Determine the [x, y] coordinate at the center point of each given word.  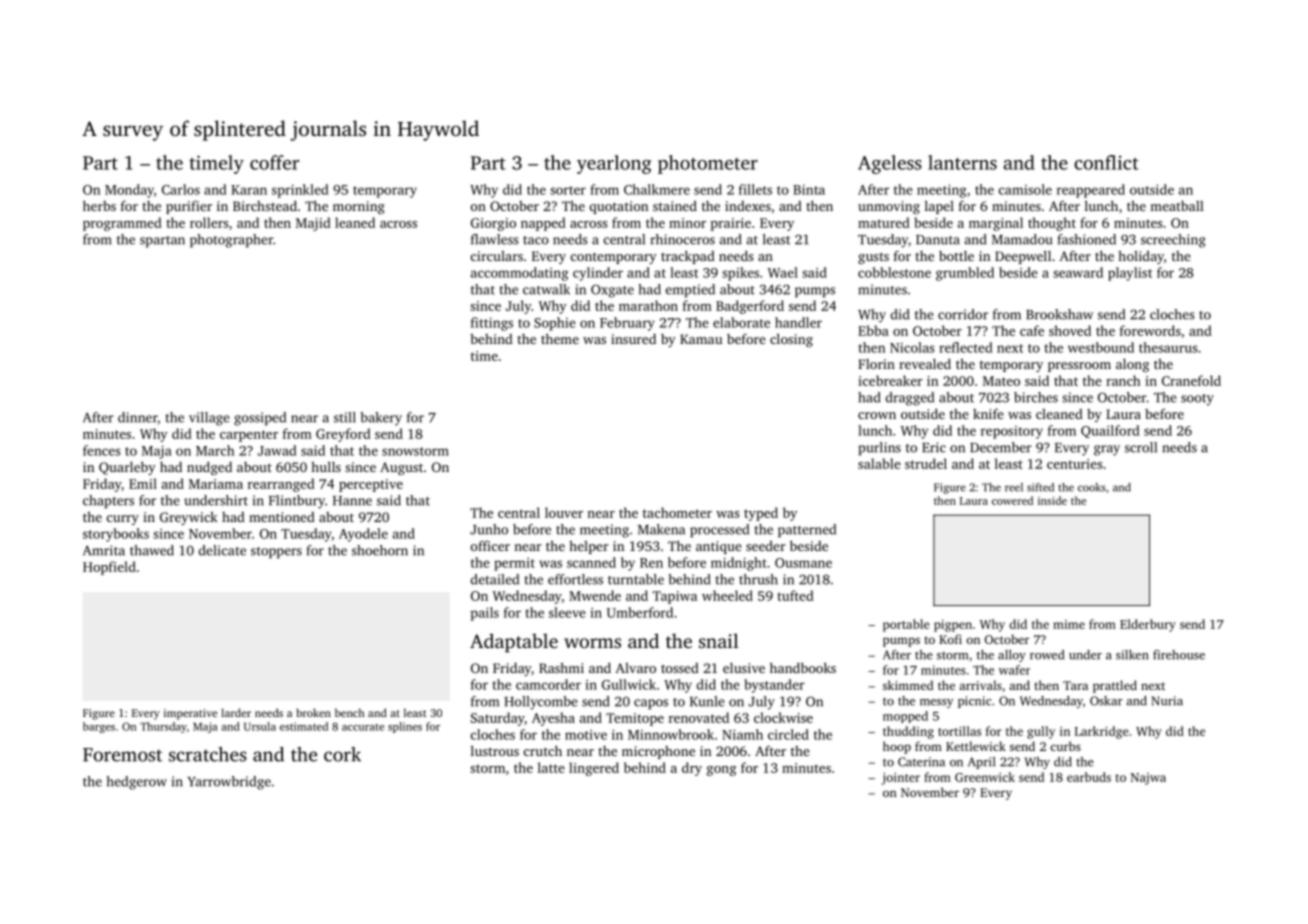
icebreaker [890, 380]
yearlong [614, 164]
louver [564, 512]
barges [99, 727]
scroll [1141, 447]
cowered [1012, 500]
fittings [492, 324]
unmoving [889, 207]
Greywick [189, 518]
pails [485, 614]
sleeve [567, 612]
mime [1069, 624]
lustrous [495, 750]
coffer [274, 162]
